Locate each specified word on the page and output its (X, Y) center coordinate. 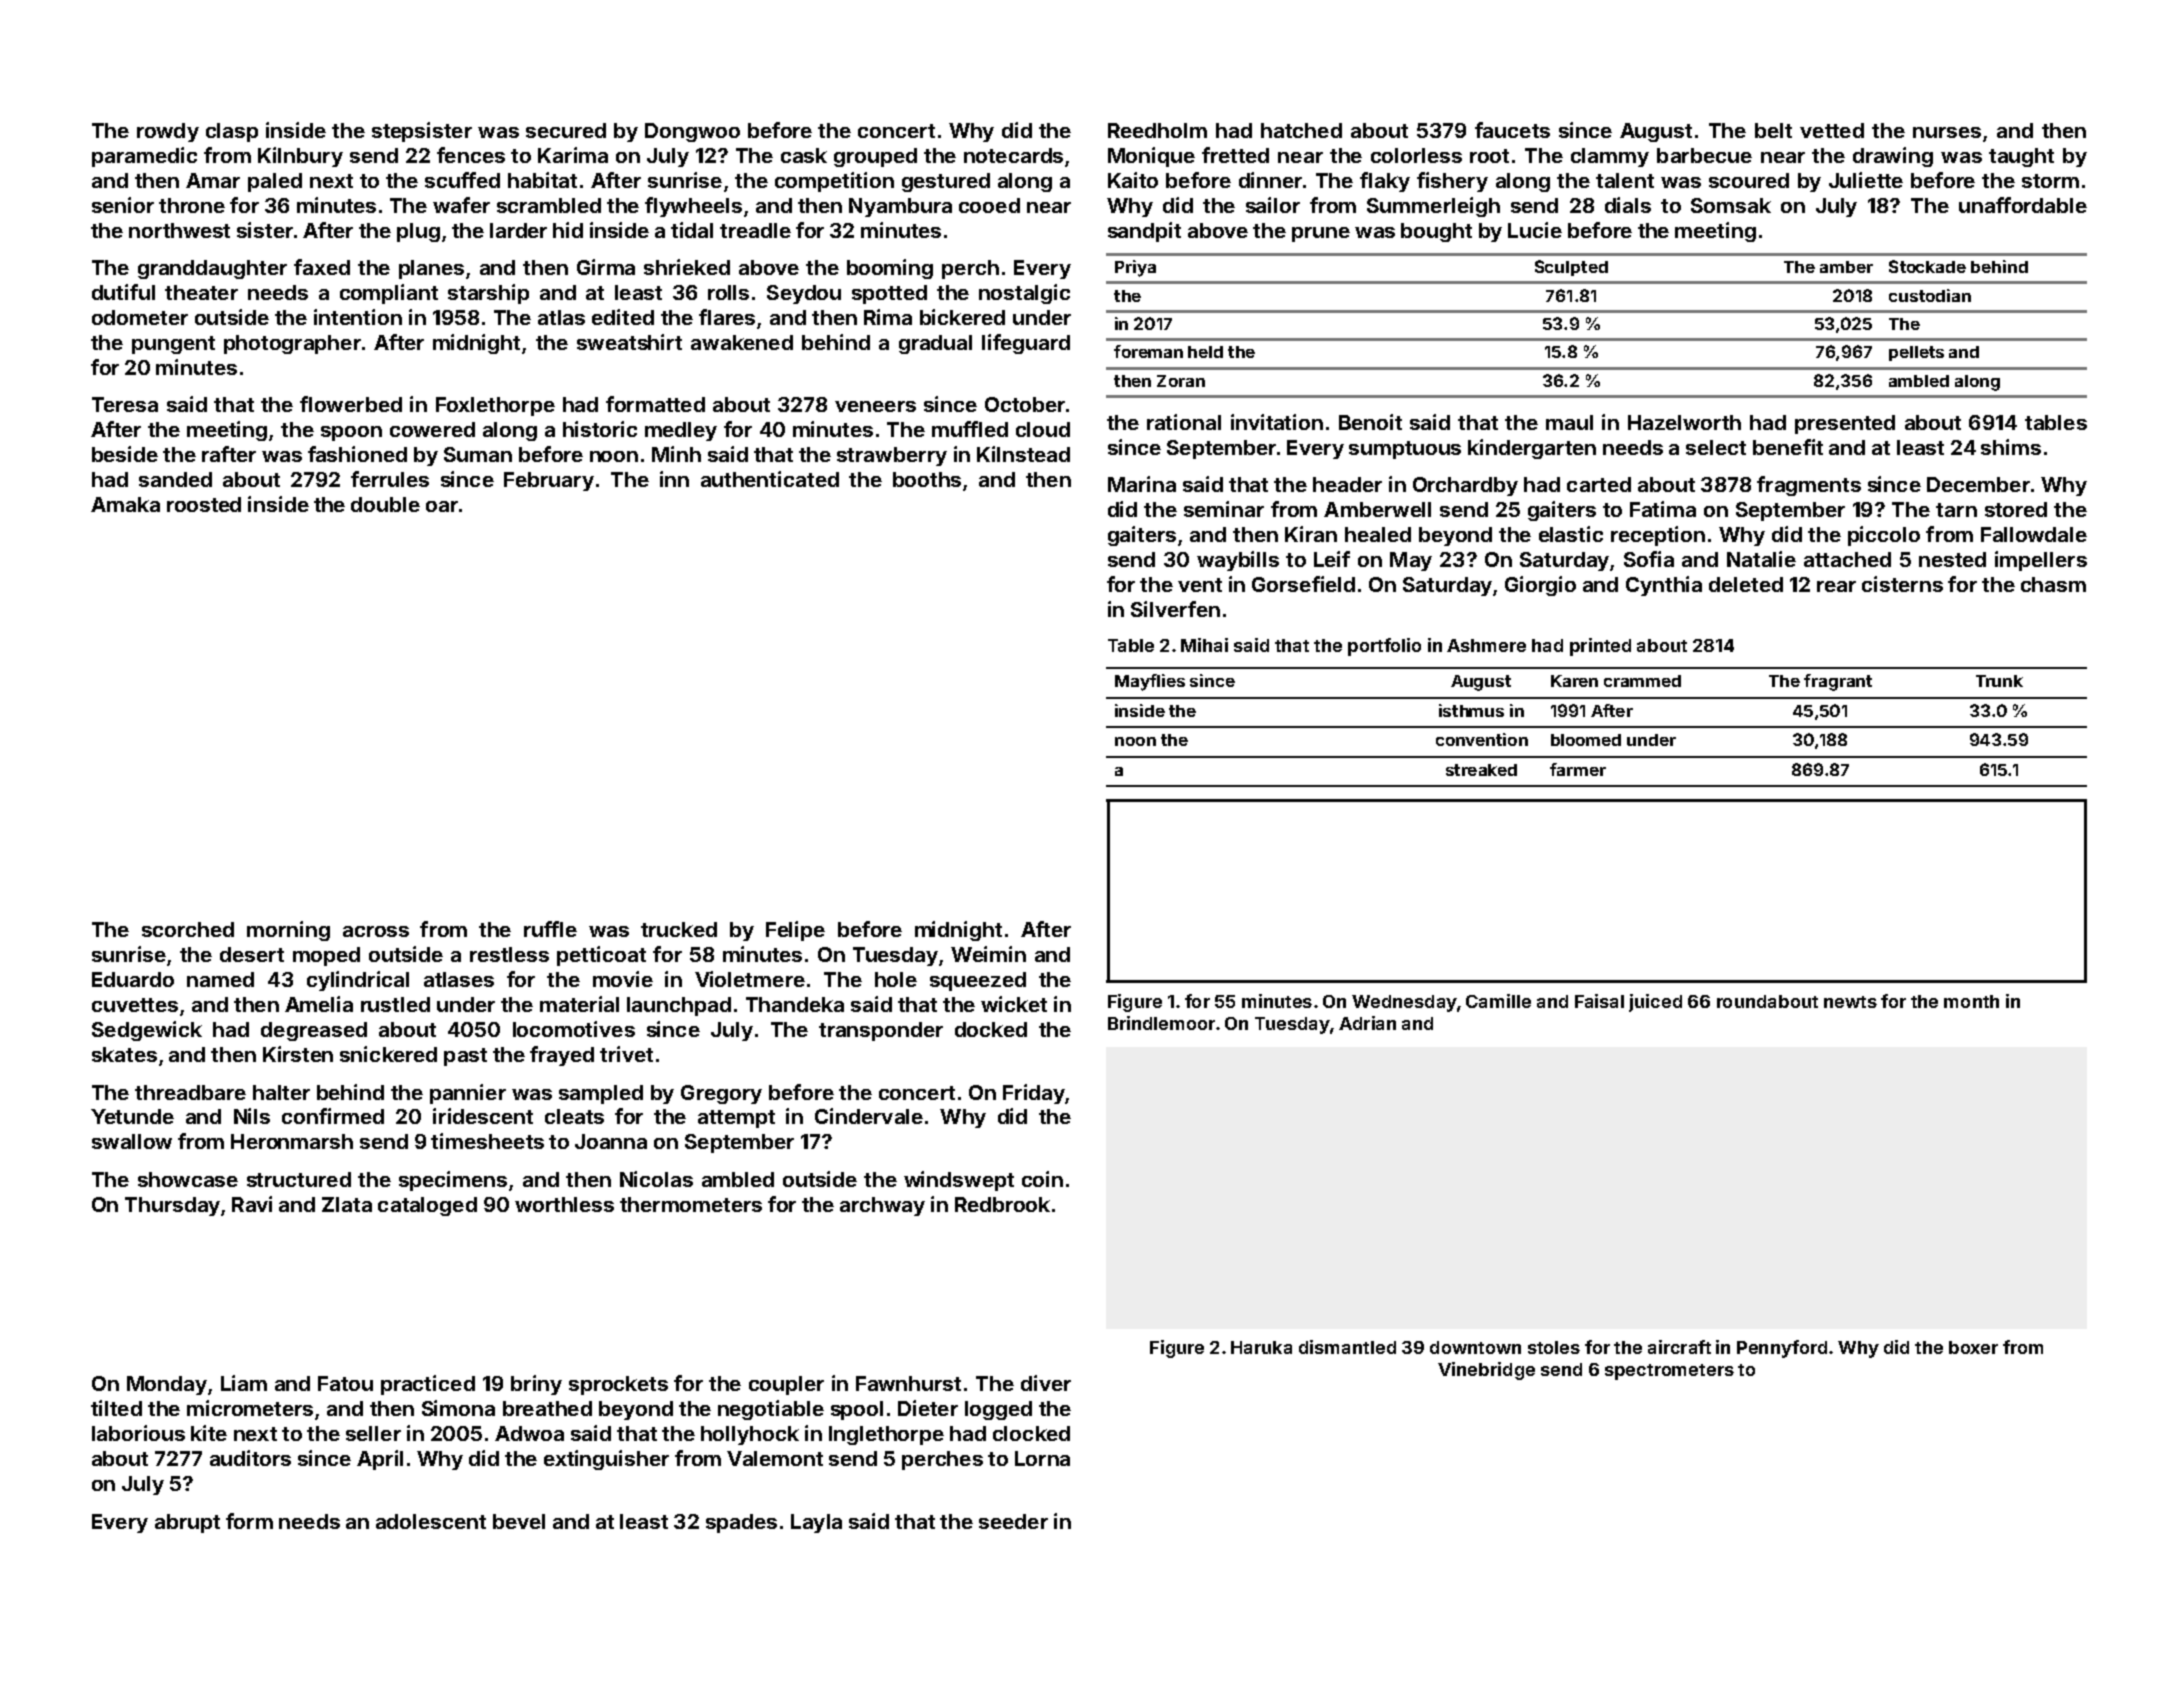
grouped (875, 157)
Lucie (1535, 230)
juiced (1655, 1003)
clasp (232, 132)
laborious (138, 1433)
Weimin (988, 954)
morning (288, 931)
